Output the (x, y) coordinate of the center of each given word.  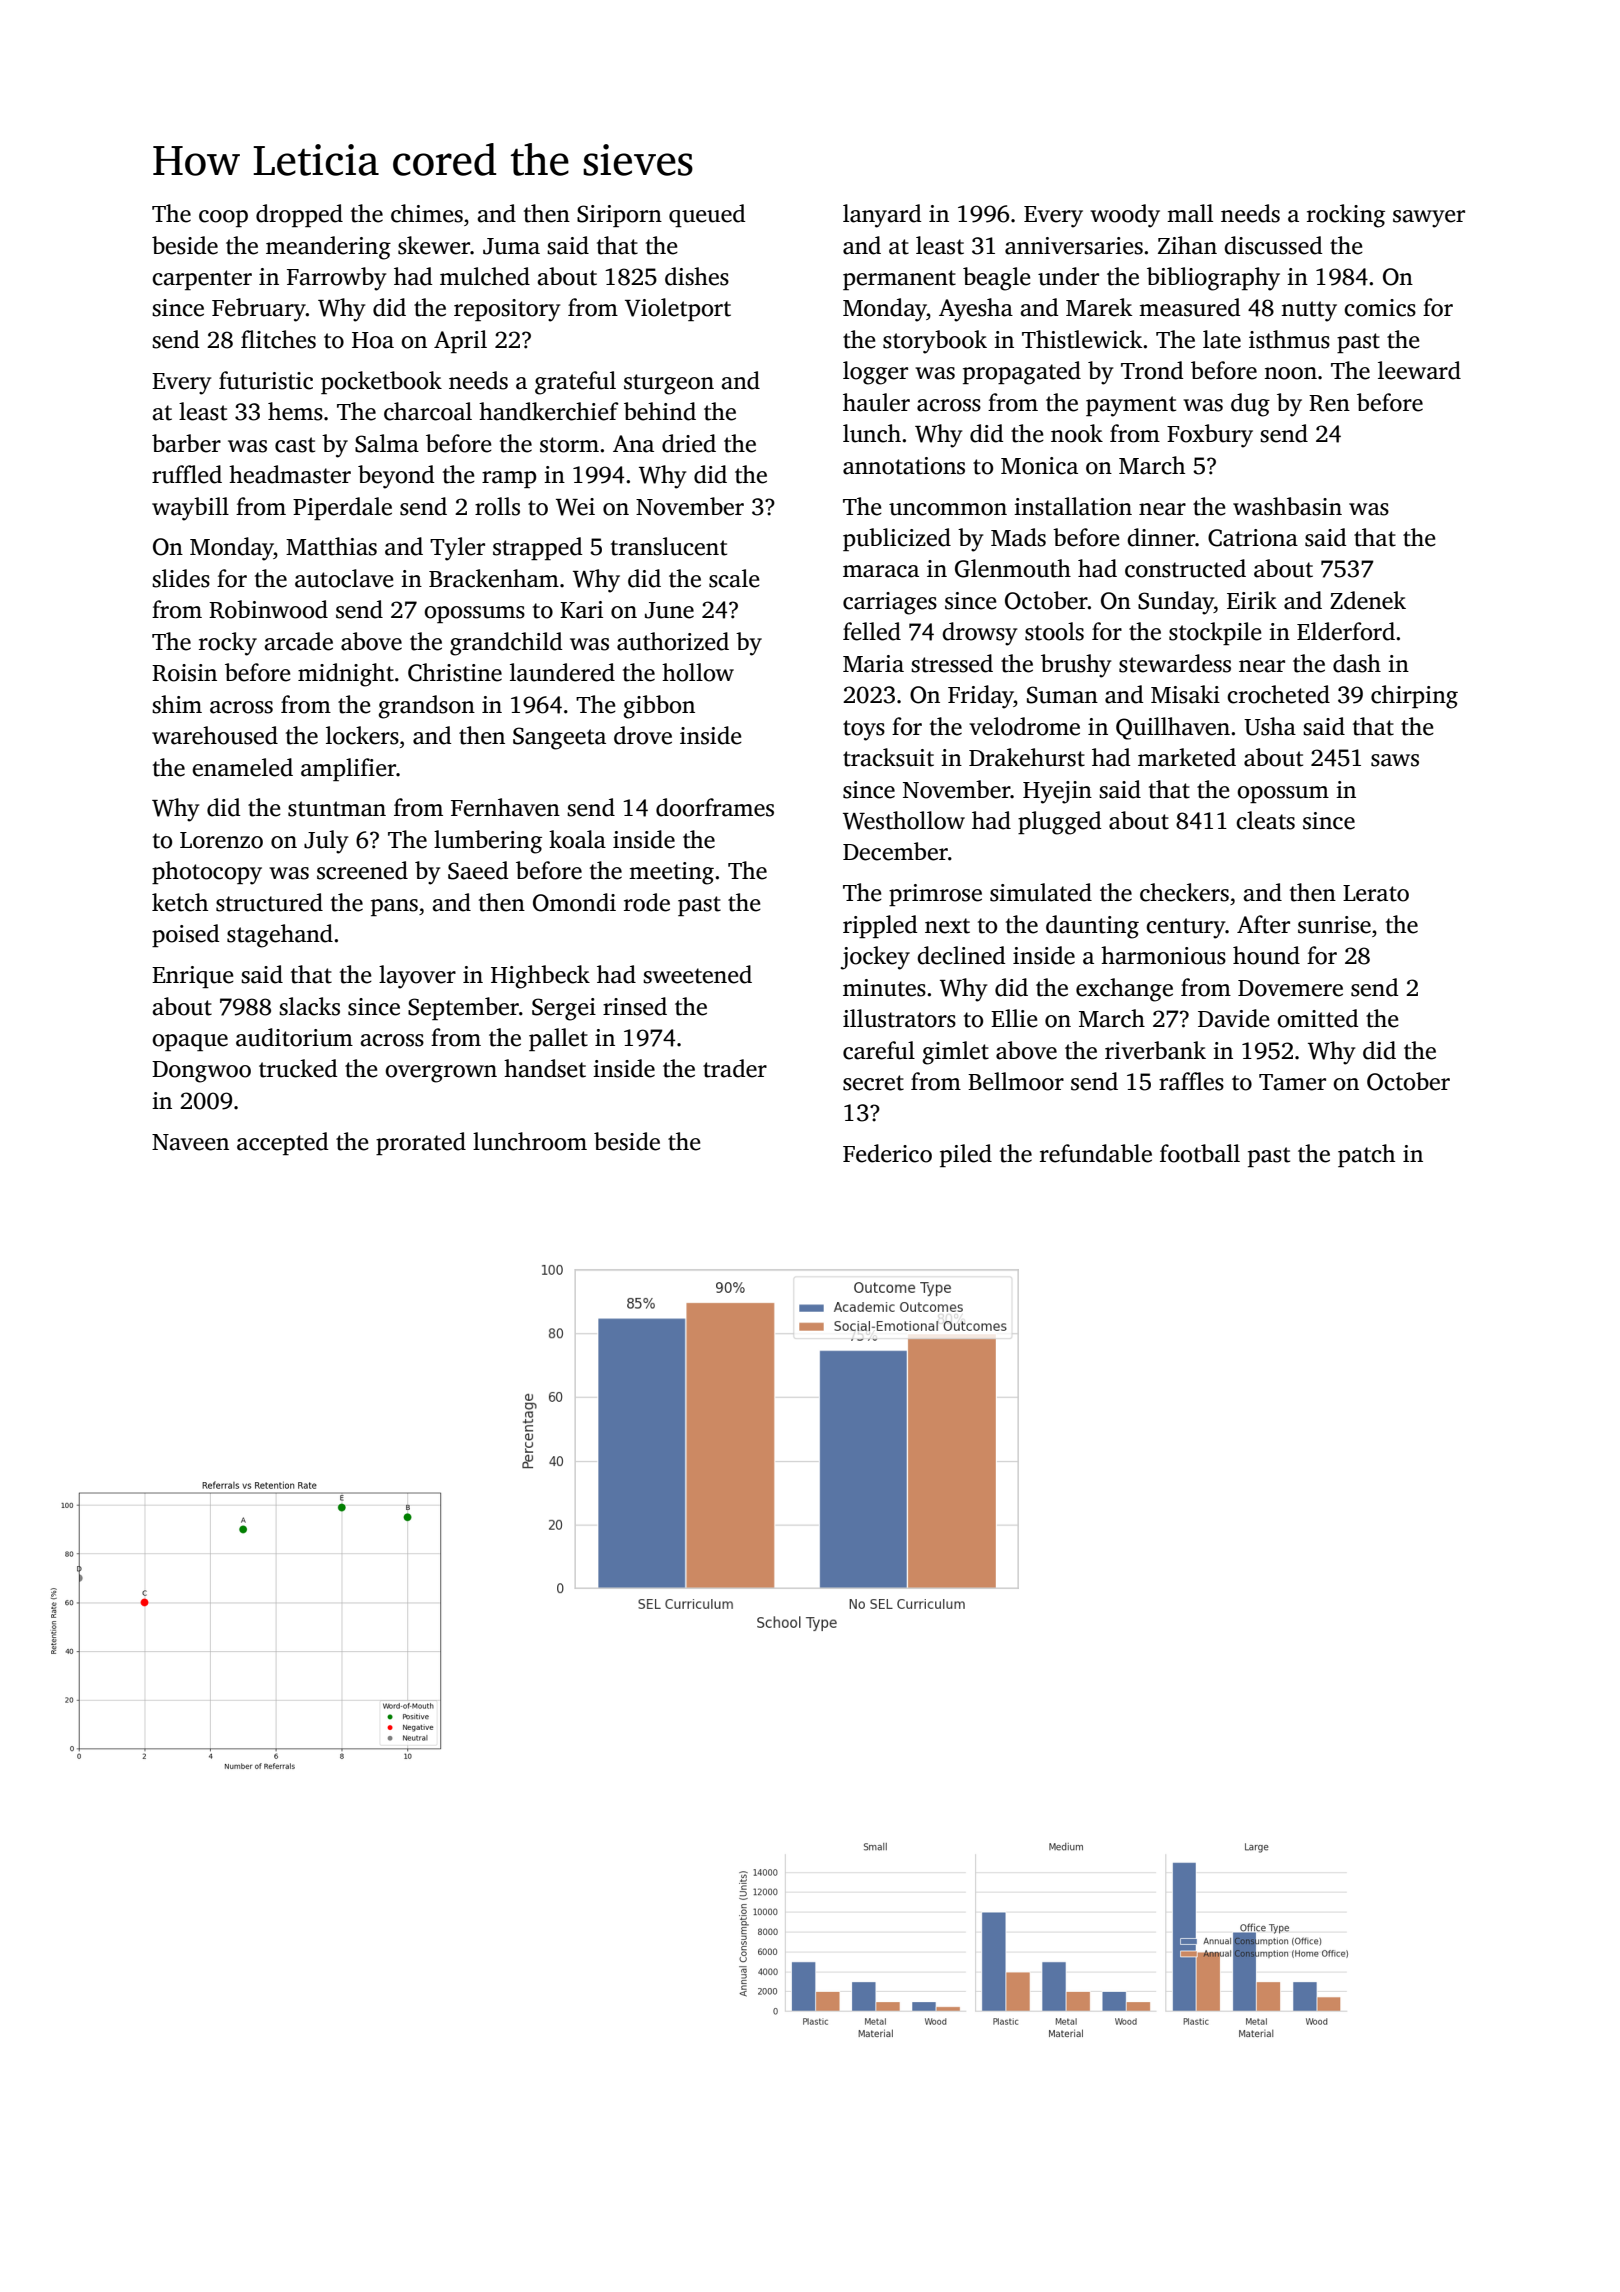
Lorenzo (221, 840)
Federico (887, 1153)
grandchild (506, 644)
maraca (881, 571)
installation (1073, 506)
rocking (1346, 216)
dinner (1161, 537)
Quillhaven (1173, 728)
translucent (669, 546)
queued (707, 215)
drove (643, 735)
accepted (282, 1143)
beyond (396, 477)
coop (223, 218)
